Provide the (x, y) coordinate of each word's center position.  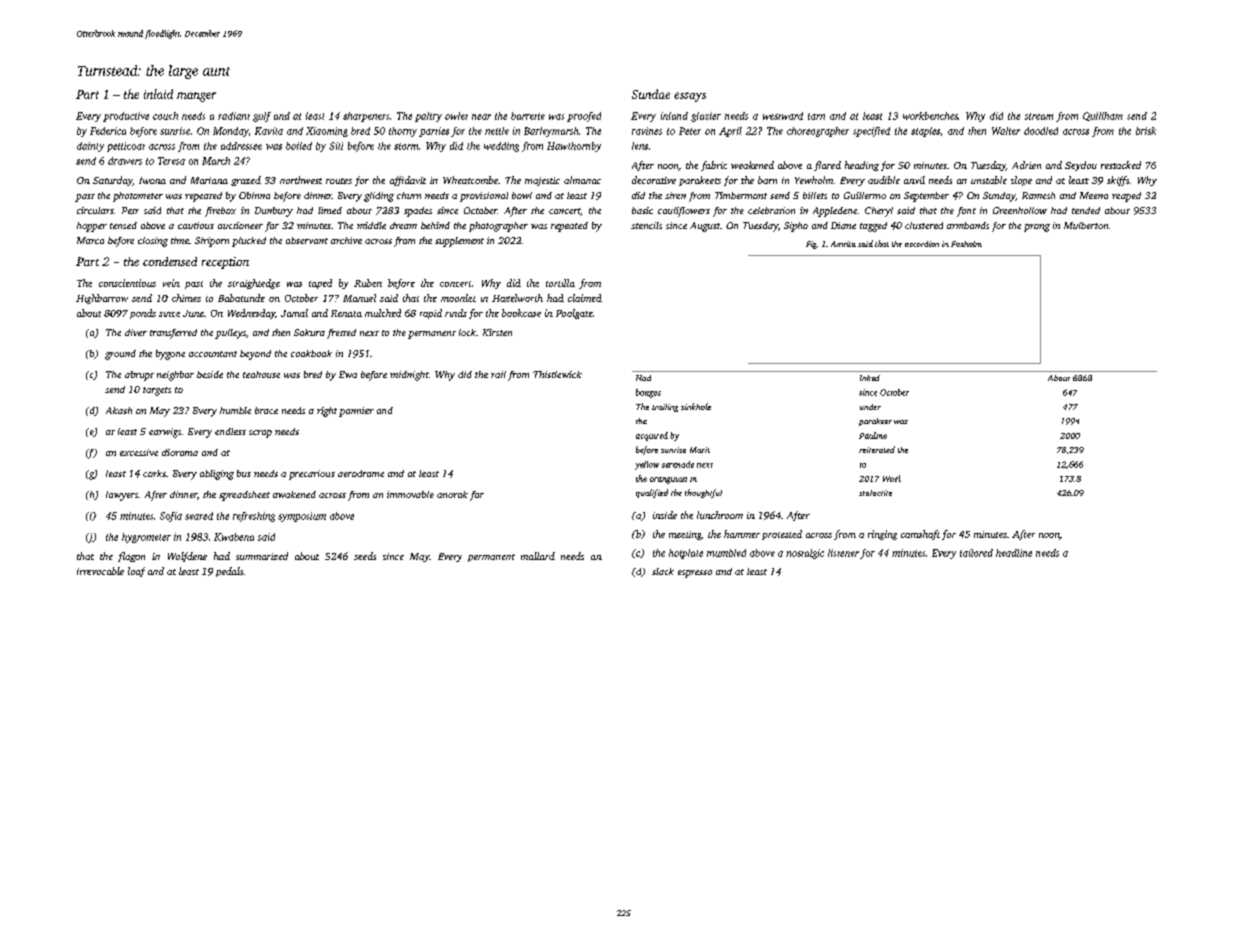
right (327, 412)
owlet (456, 116)
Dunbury (274, 212)
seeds (365, 556)
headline (1014, 553)
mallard (538, 556)
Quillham (1103, 116)
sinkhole (696, 406)
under (870, 407)
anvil (914, 180)
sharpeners (366, 117)
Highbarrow (102, 299)
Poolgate (574, 314)
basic (642, 210)
